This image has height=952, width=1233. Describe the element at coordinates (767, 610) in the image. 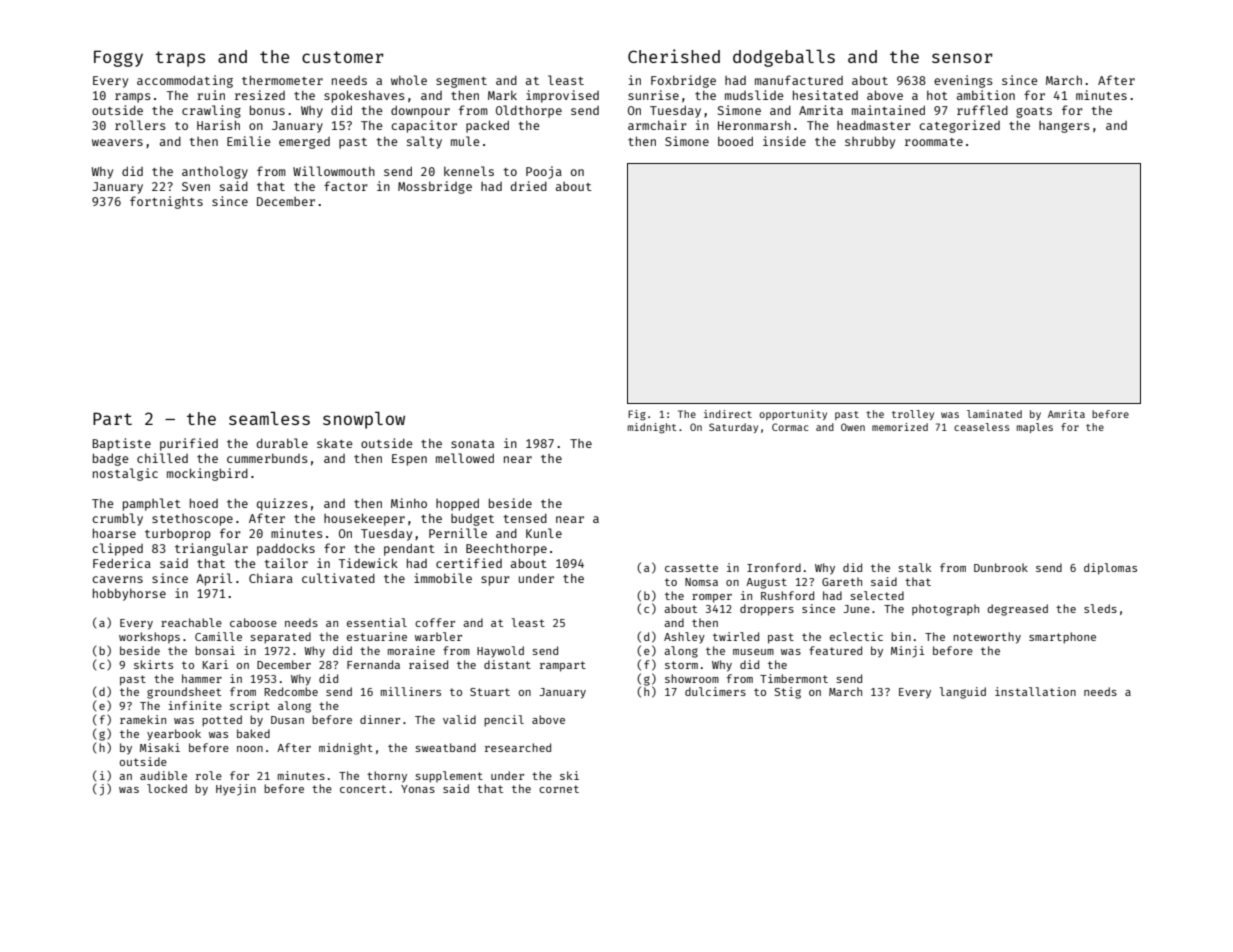

I see `droppers` at that location.
